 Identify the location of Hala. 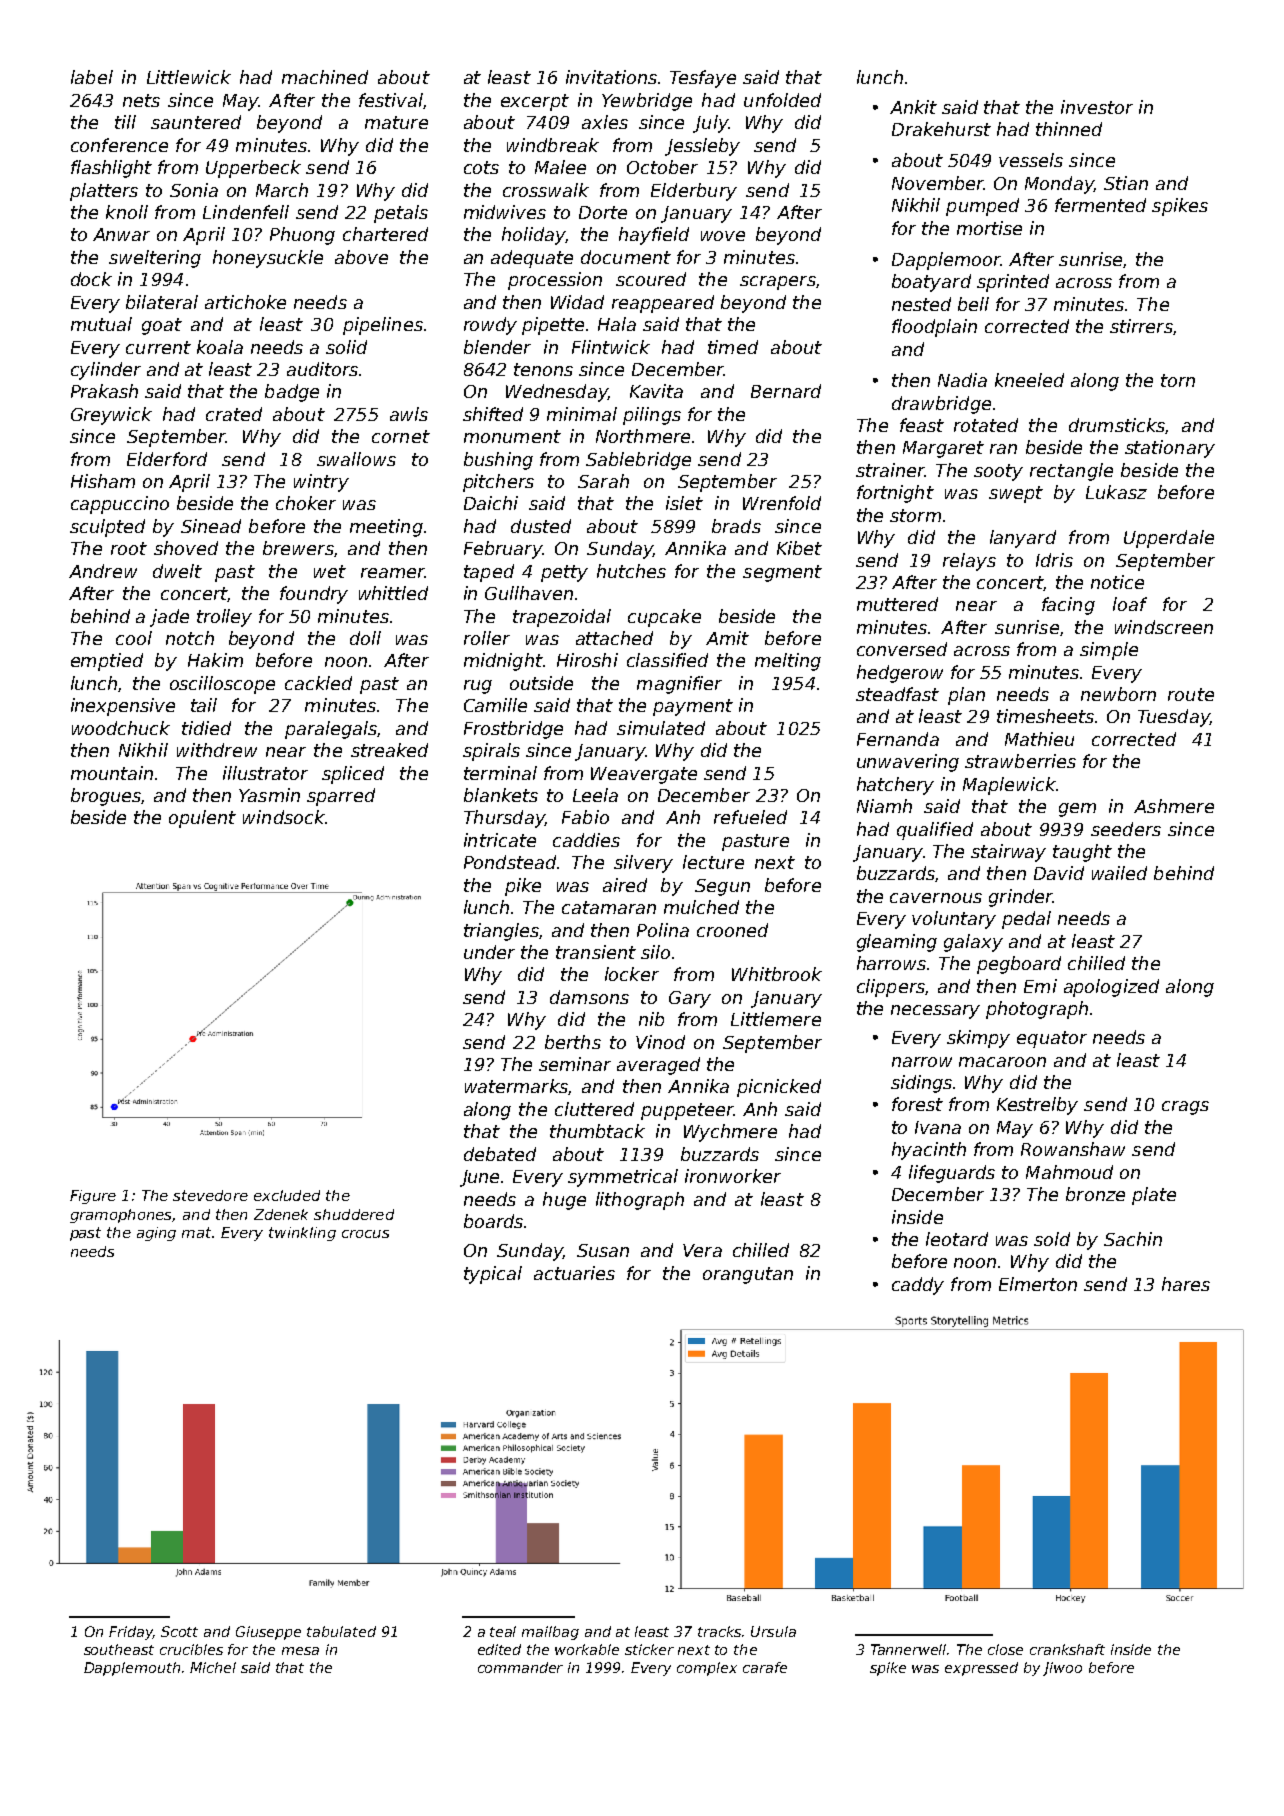
(617, 324).
